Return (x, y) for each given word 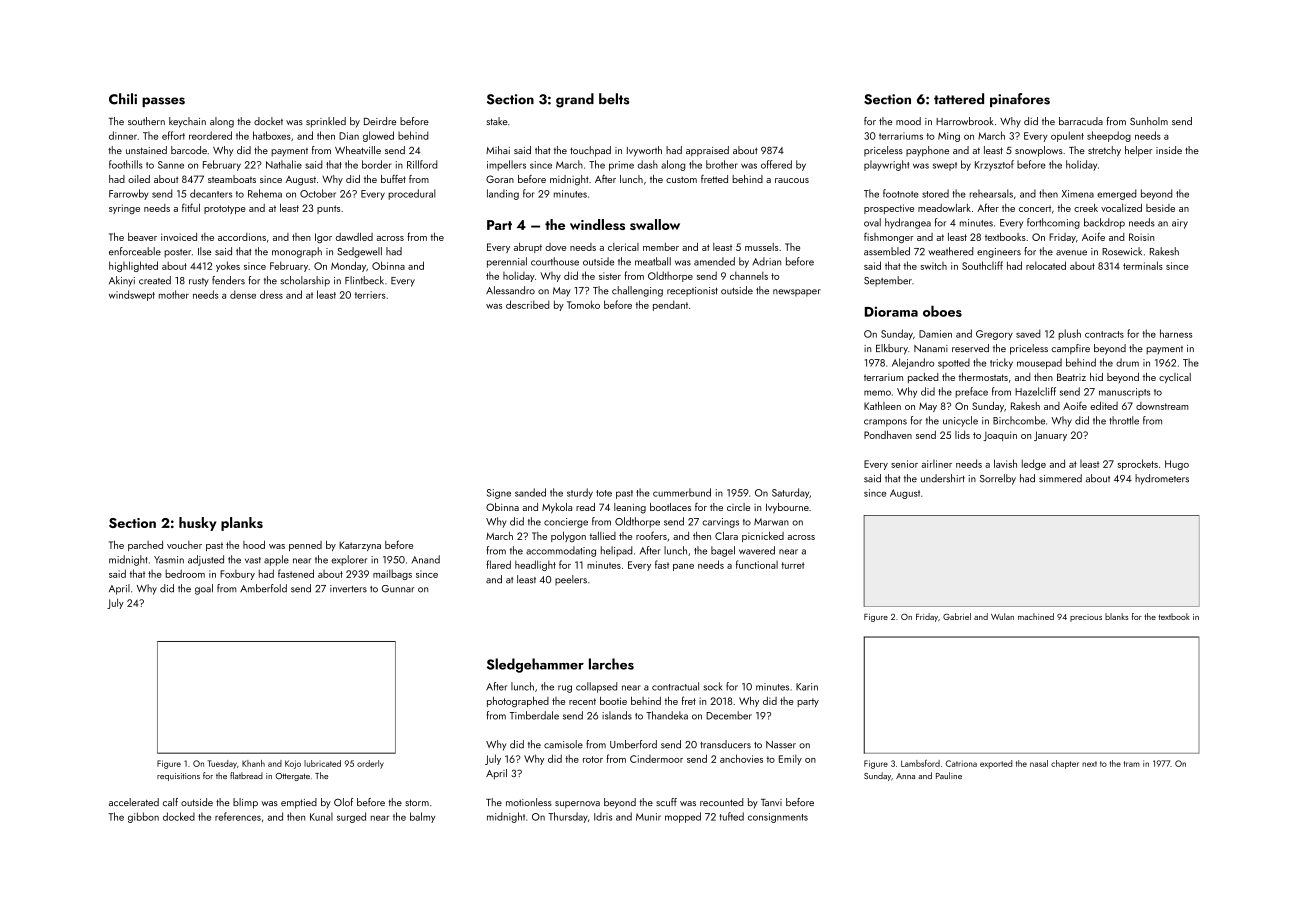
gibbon (143, 817)
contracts (1104, 334)
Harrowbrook (964, 121)
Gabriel (957, 616)
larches (611, 664)
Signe (499, 494)
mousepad (1039, 363)
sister (610, 276)
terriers (370, 295)
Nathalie (284, 164)
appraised (707, 151)
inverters (348, 589)
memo (877, 393)
